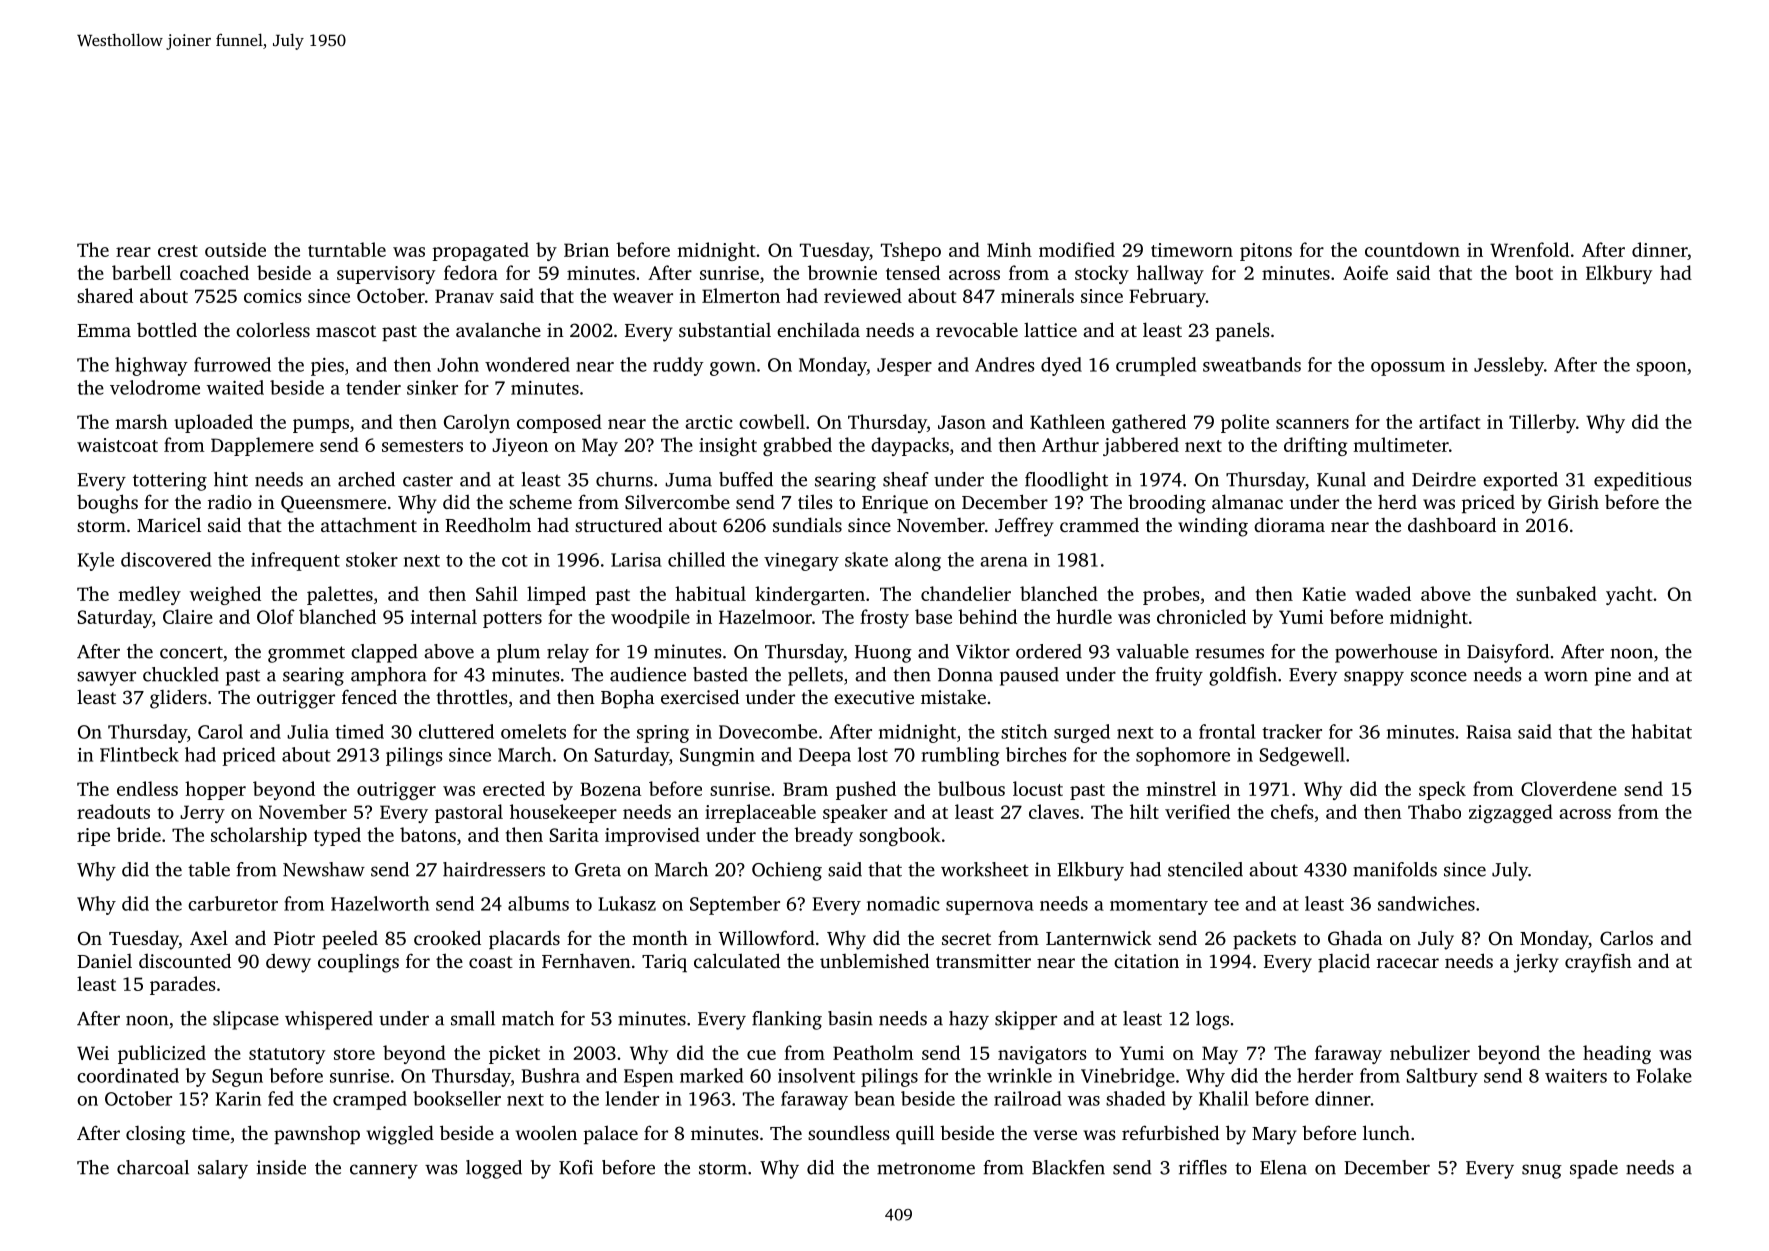 Image resolution: width=1769 pixels, height=1251 pixels. What do you see at coordinates (372, 559) in the document?
I see `stoker` at bounding box center [372, 559].
